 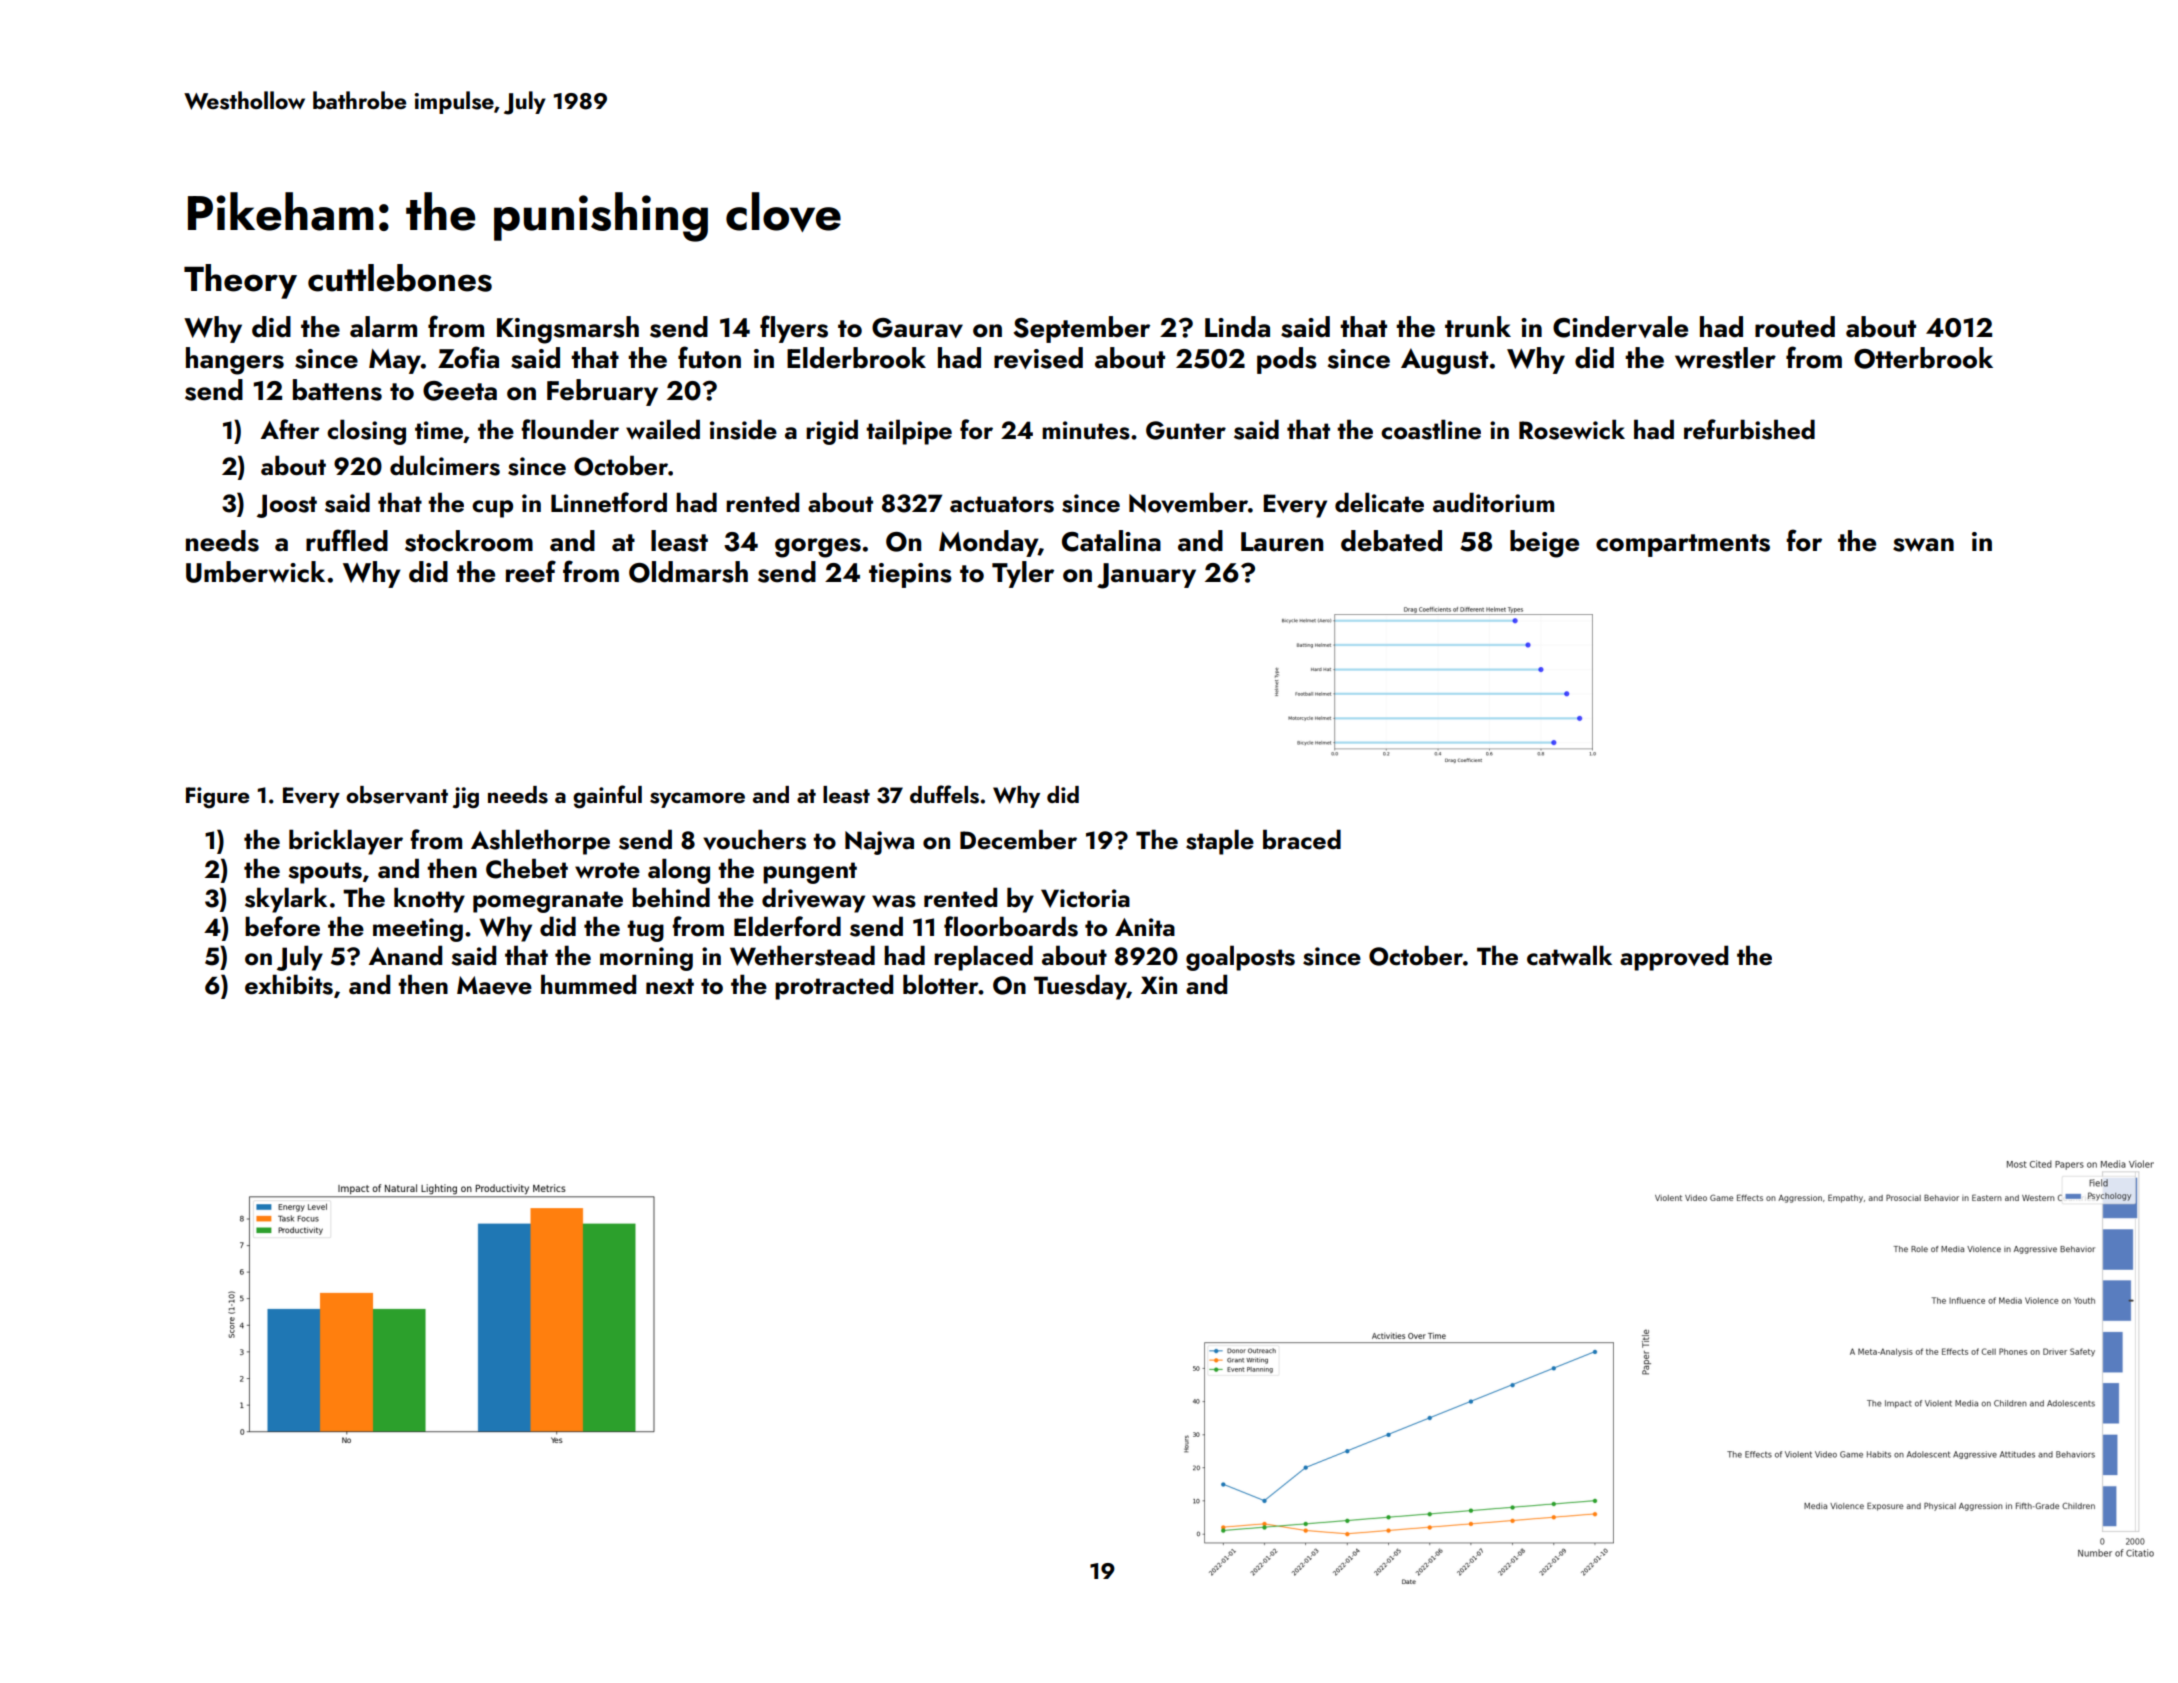 What do you see at coordinates (531, 571) in the screenshot?
I see `reef` at bounding box center [531, 571].
